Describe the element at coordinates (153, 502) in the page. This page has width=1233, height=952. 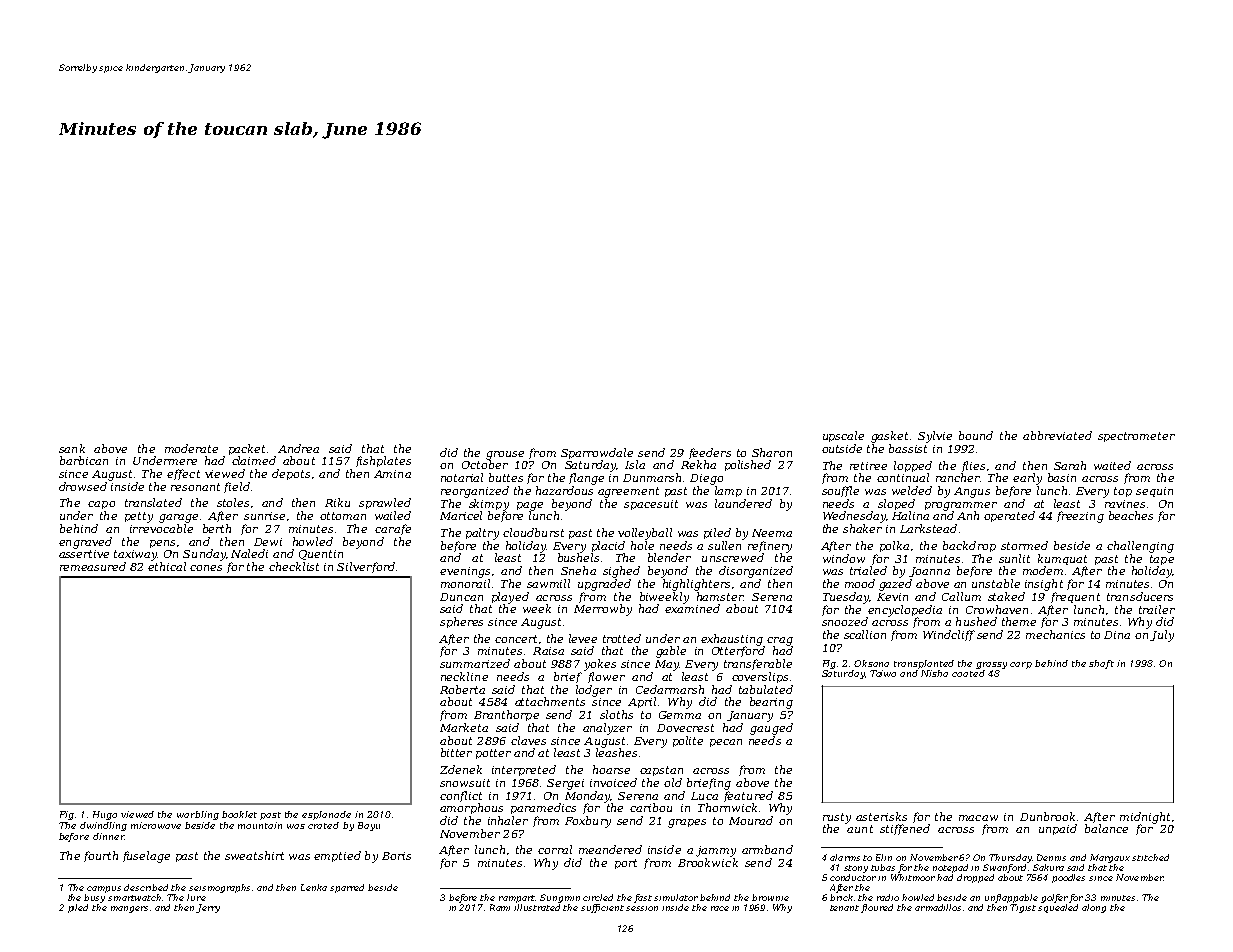
I see `translated` at that location.
